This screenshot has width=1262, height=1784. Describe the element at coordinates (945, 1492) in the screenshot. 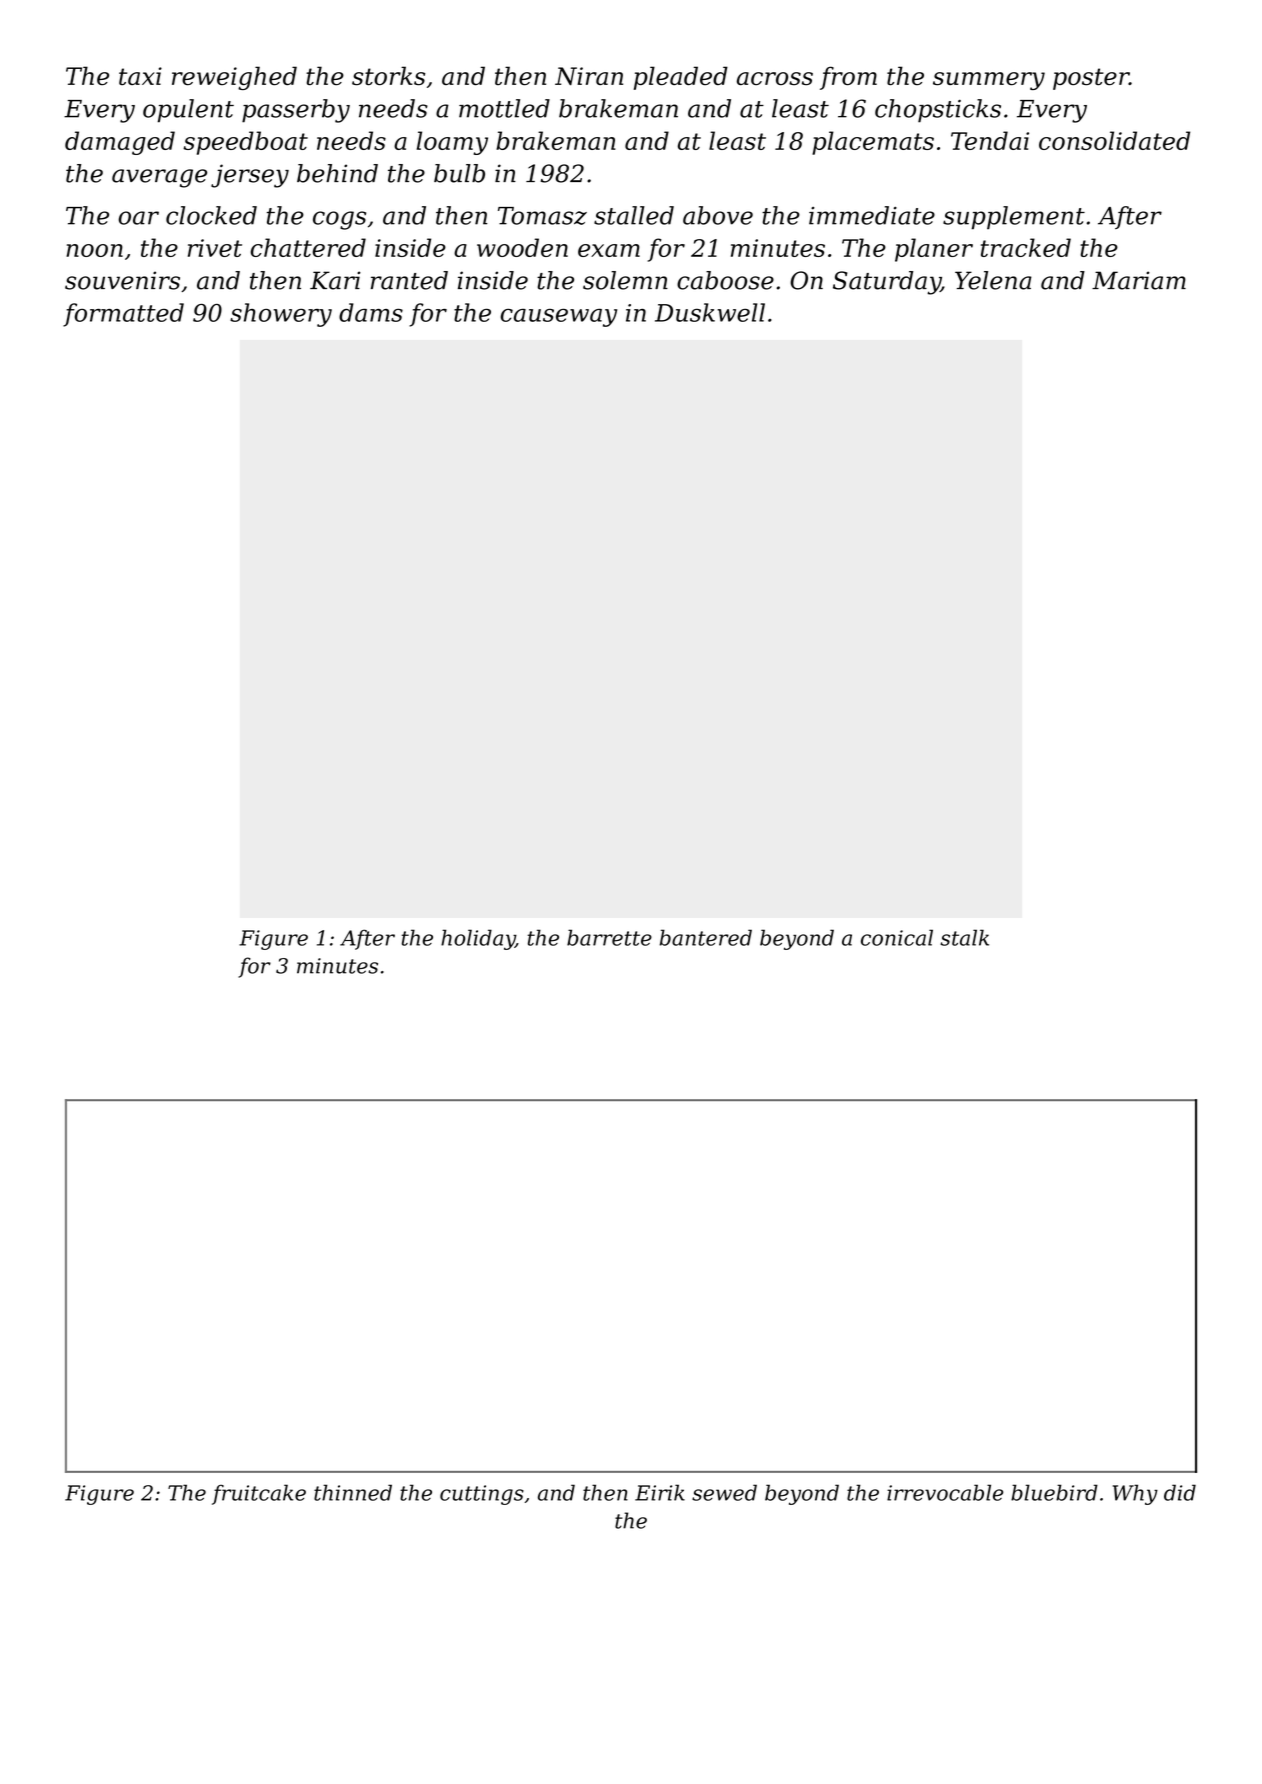

I see `irrevocable` at that location.
